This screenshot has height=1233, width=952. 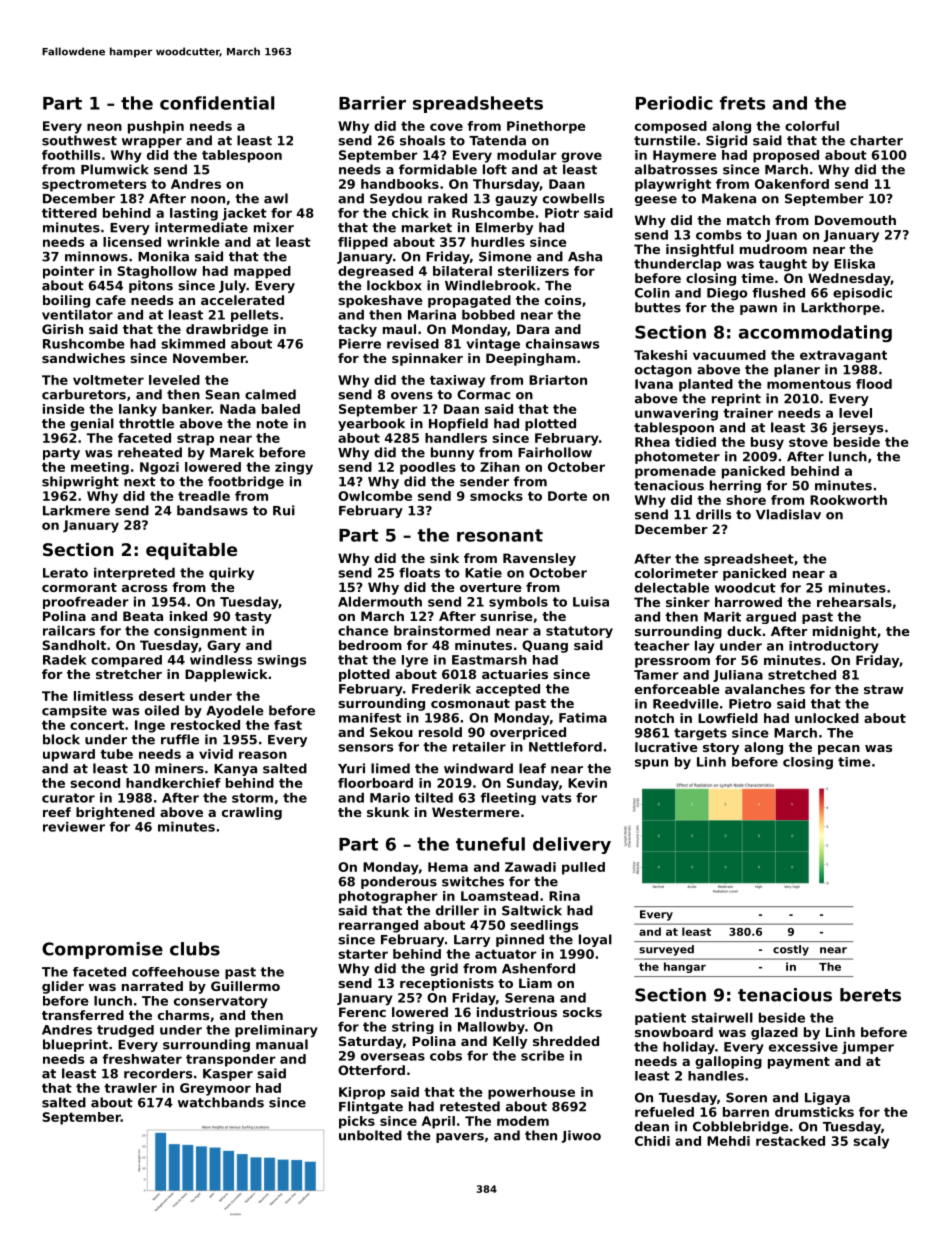 I want to click on lyre, so click(x=415, y=661).
